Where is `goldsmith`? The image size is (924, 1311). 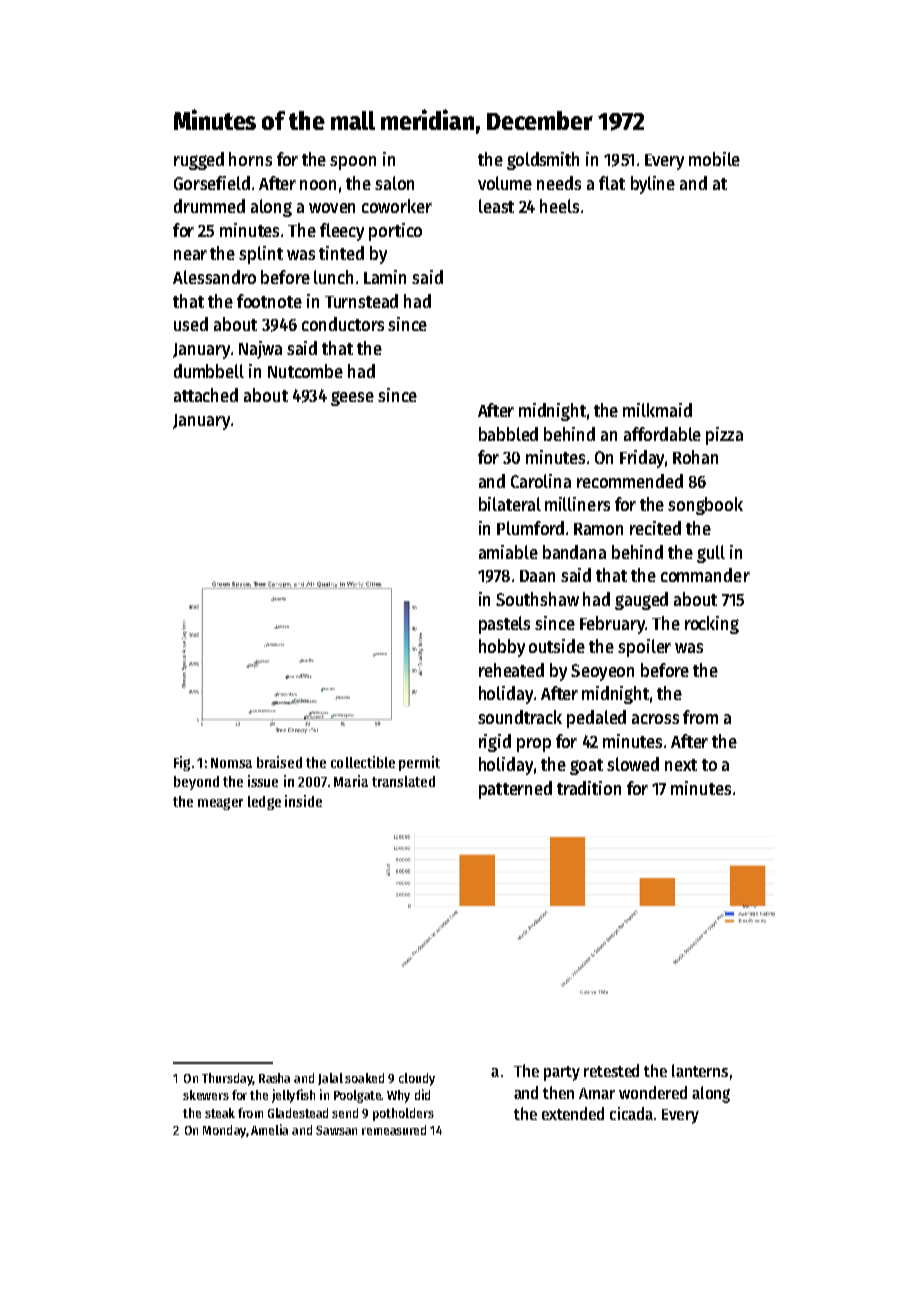
goldsmith is located at coordinates (543, 161).
